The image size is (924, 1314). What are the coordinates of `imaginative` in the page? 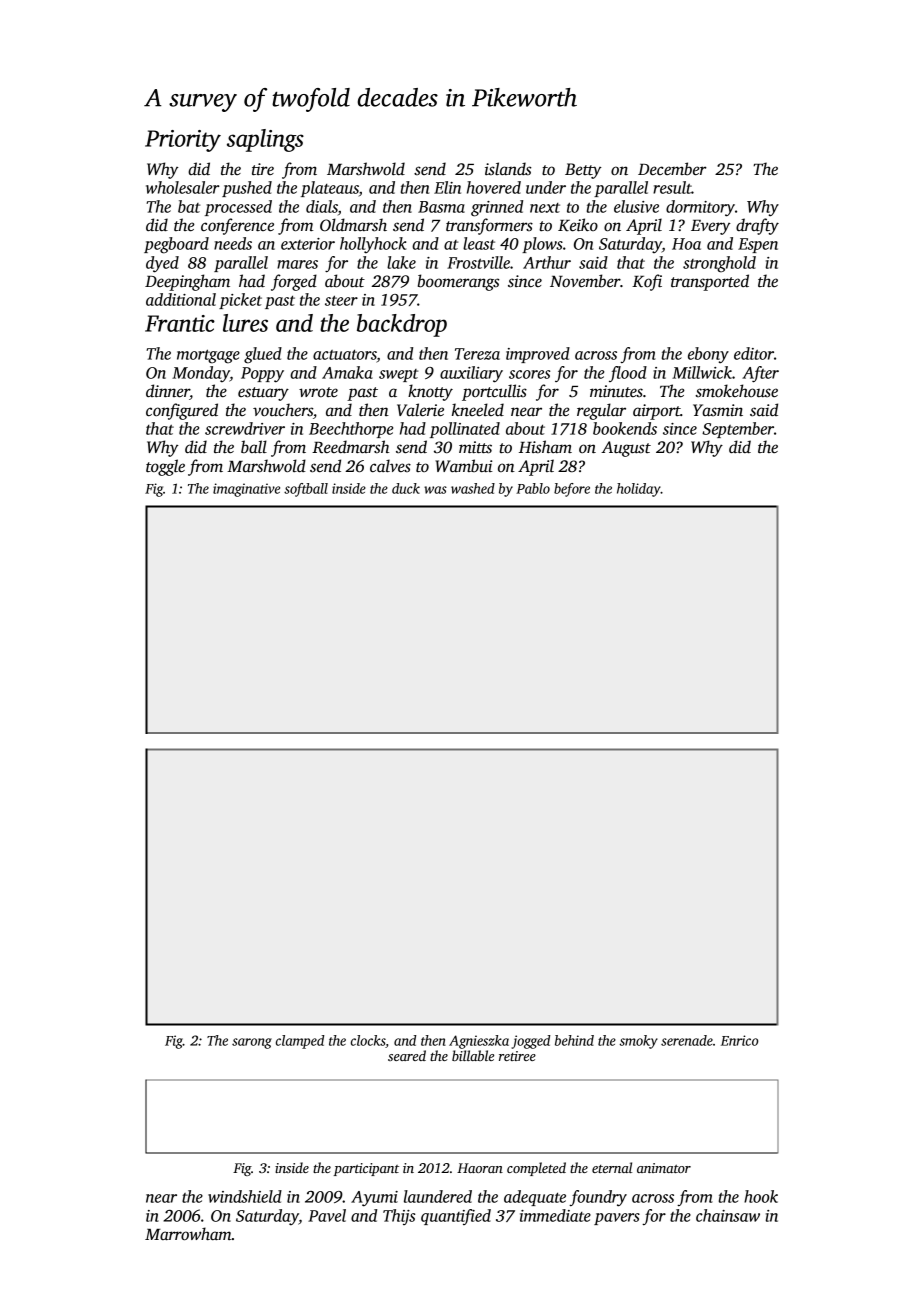 It's located at (246, 490).
